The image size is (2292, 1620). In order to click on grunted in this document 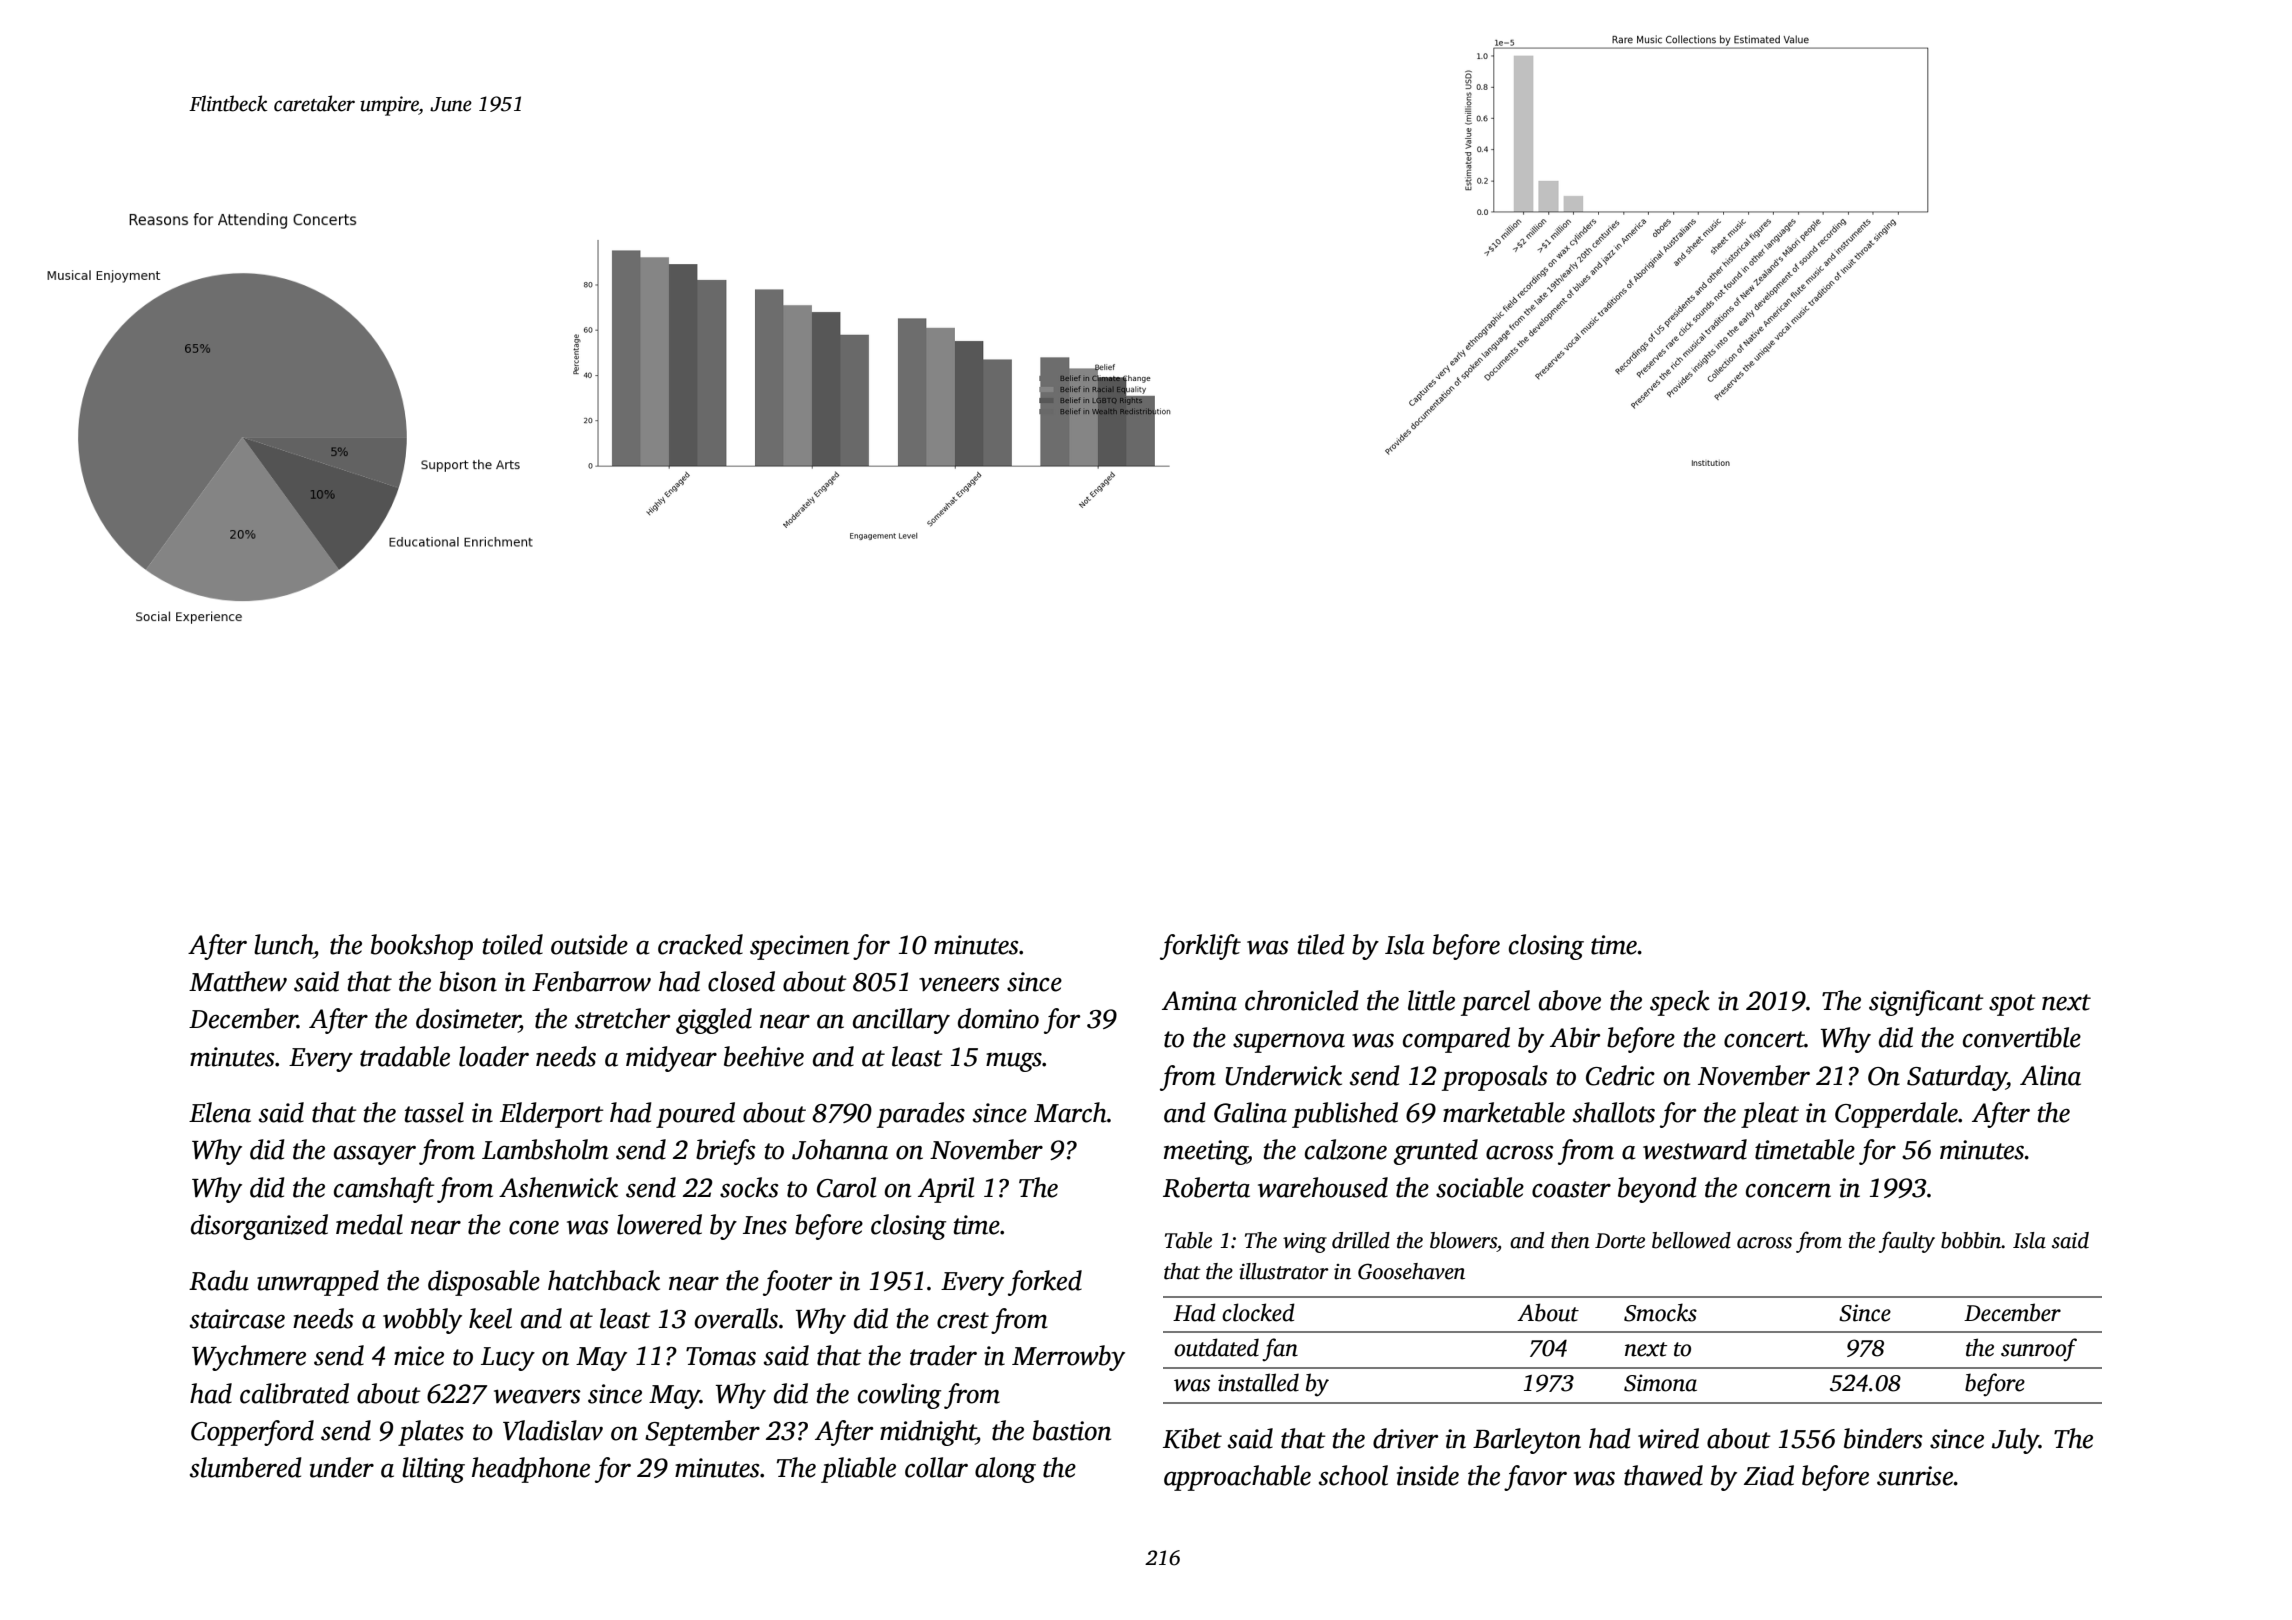, I will do `click(1436, 1152)`.
